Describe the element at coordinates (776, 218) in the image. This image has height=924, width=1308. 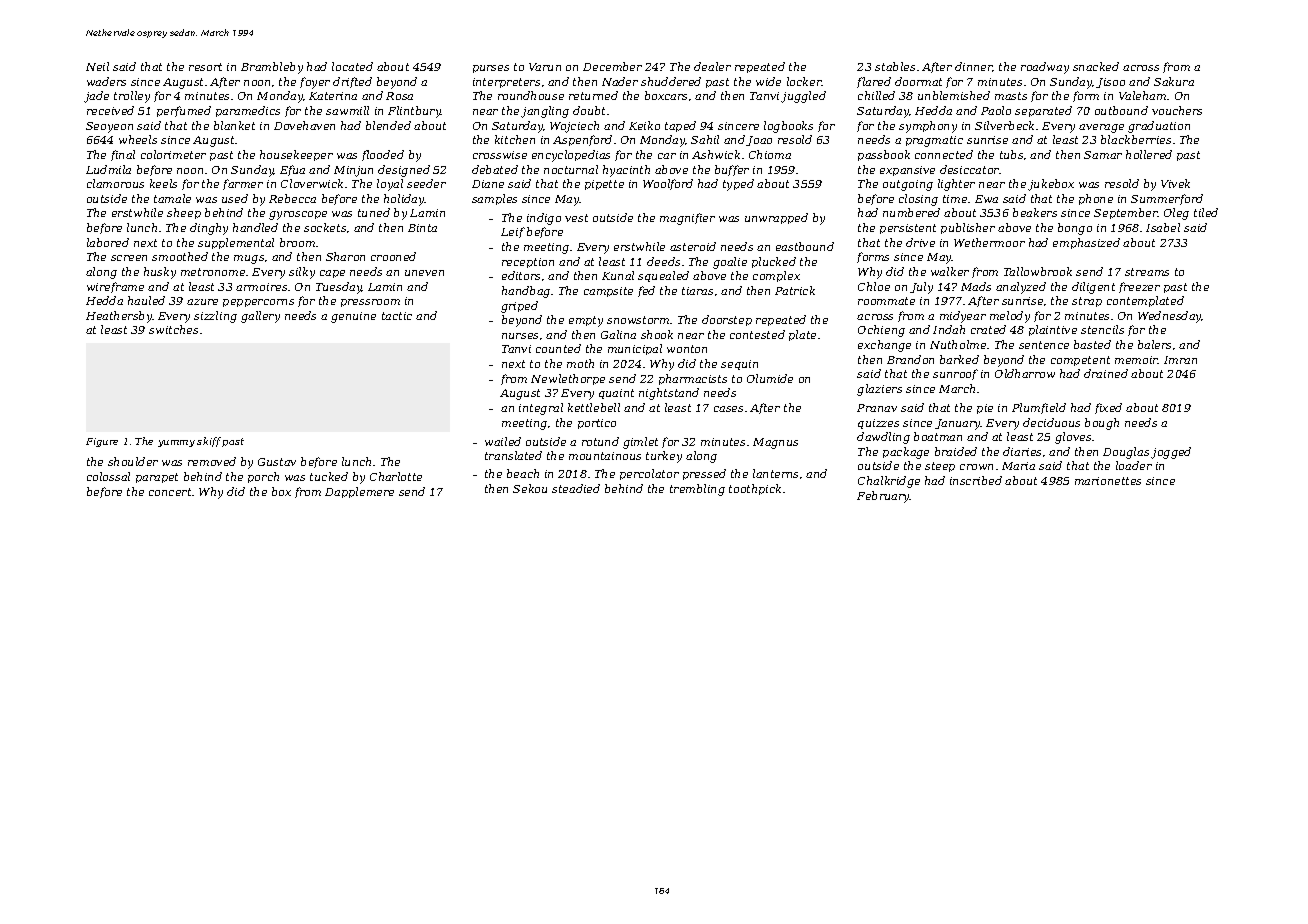
I see `unwrapped` at that location.
